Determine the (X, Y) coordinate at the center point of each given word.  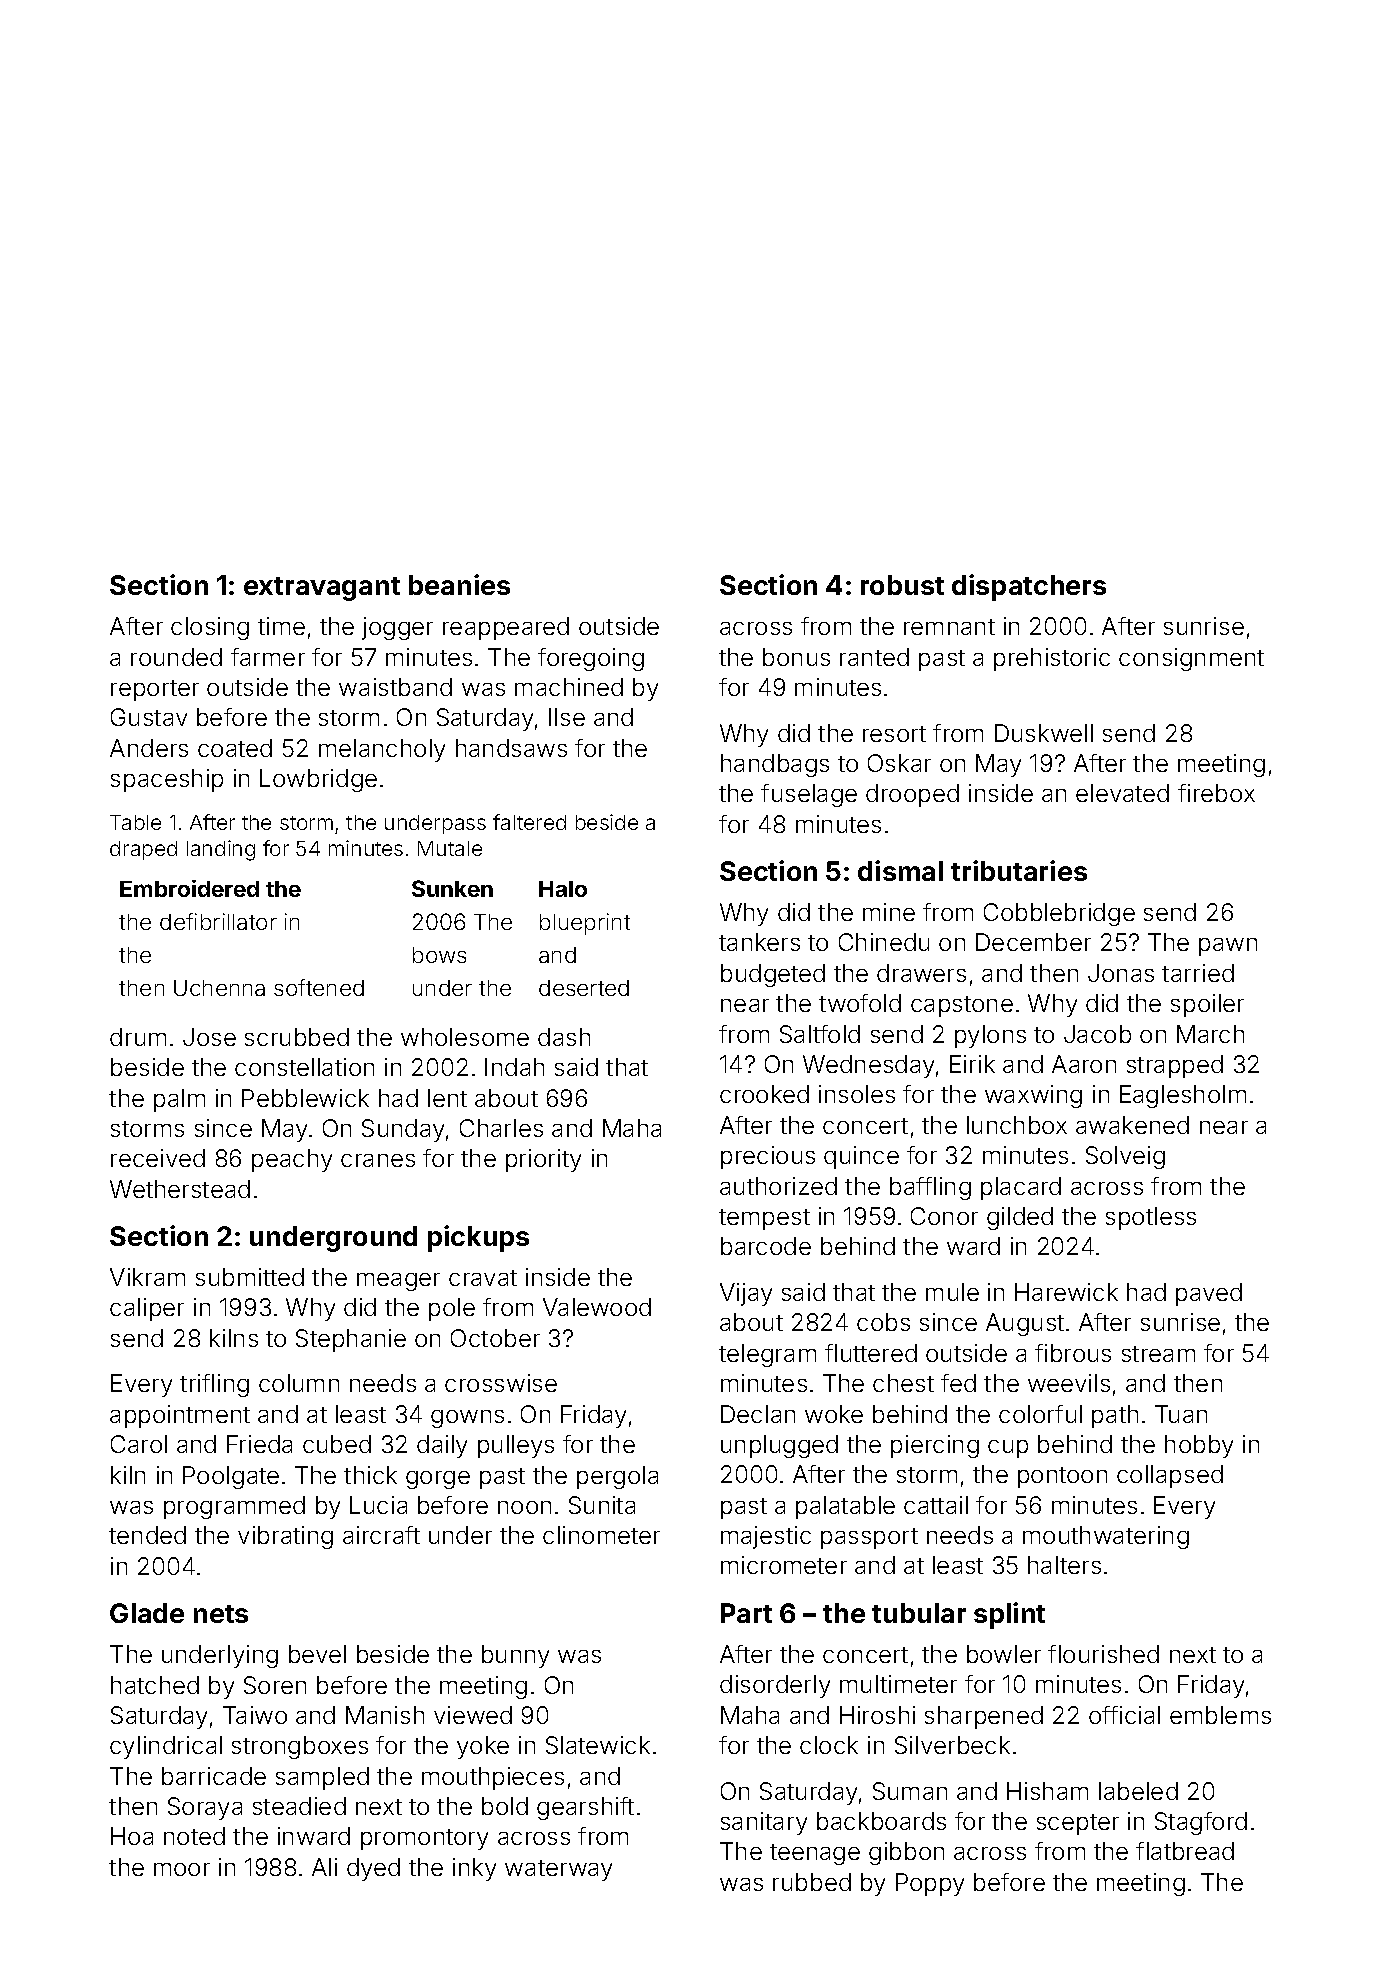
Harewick (1066, 1292)
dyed (373, 1869)
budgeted (773, 975)
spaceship (167, 780)
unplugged (779, 1446)
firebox (1216, 793)
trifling (214, 1385)
